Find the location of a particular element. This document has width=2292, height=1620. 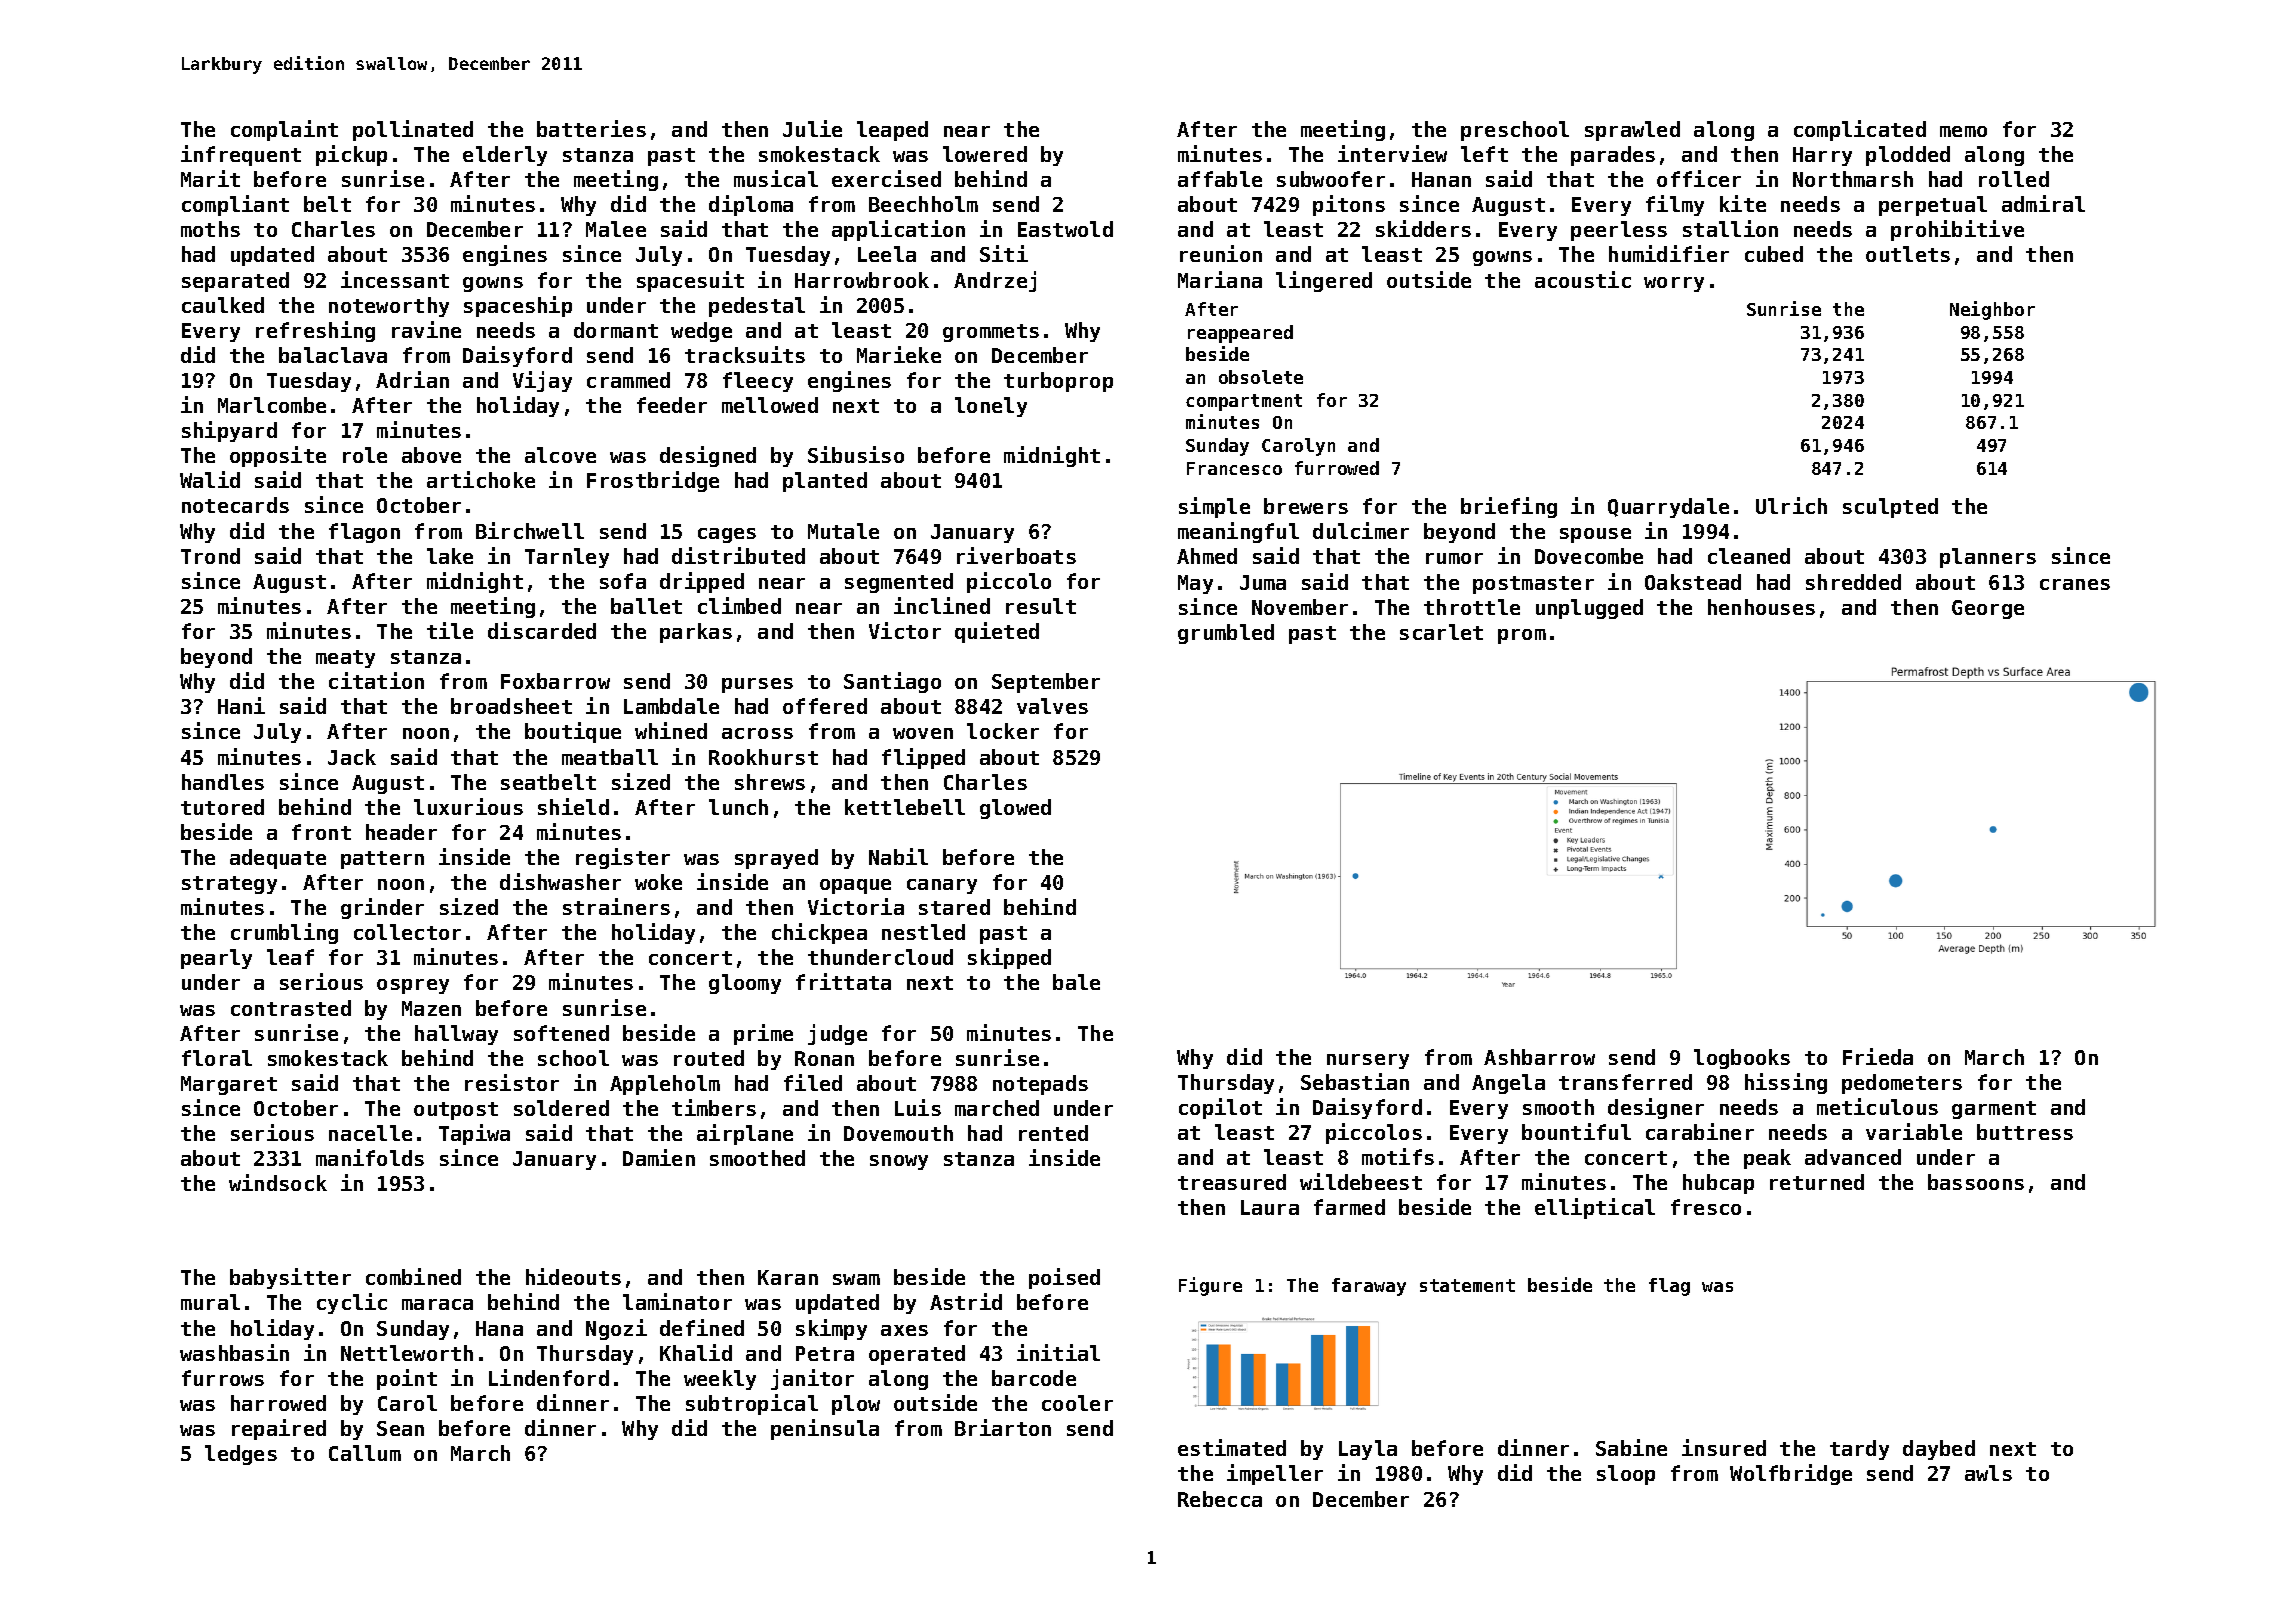

manifolds is located at coordinates (370, 1157).
